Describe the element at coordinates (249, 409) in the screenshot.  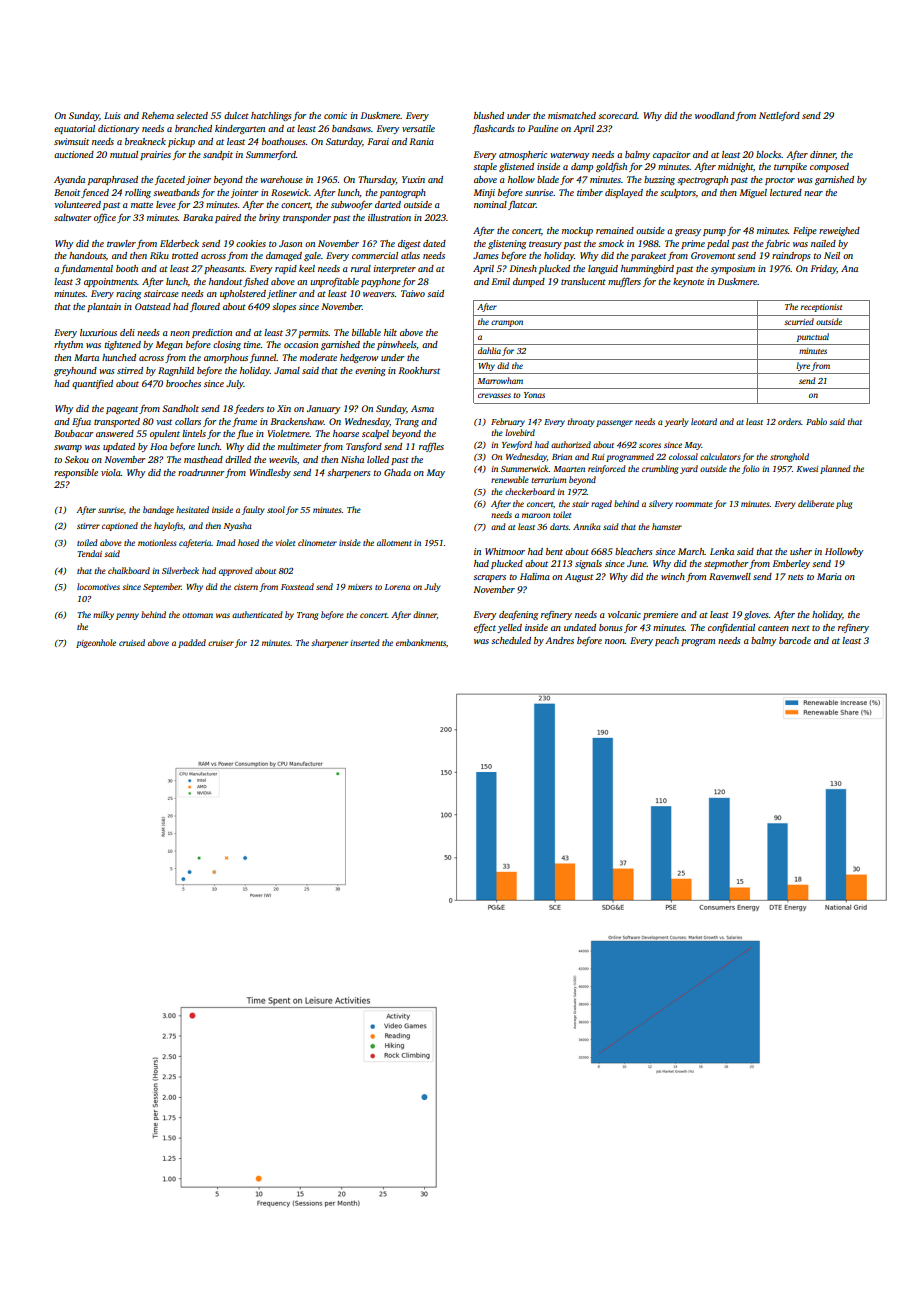
I see `feeders` at that location.
